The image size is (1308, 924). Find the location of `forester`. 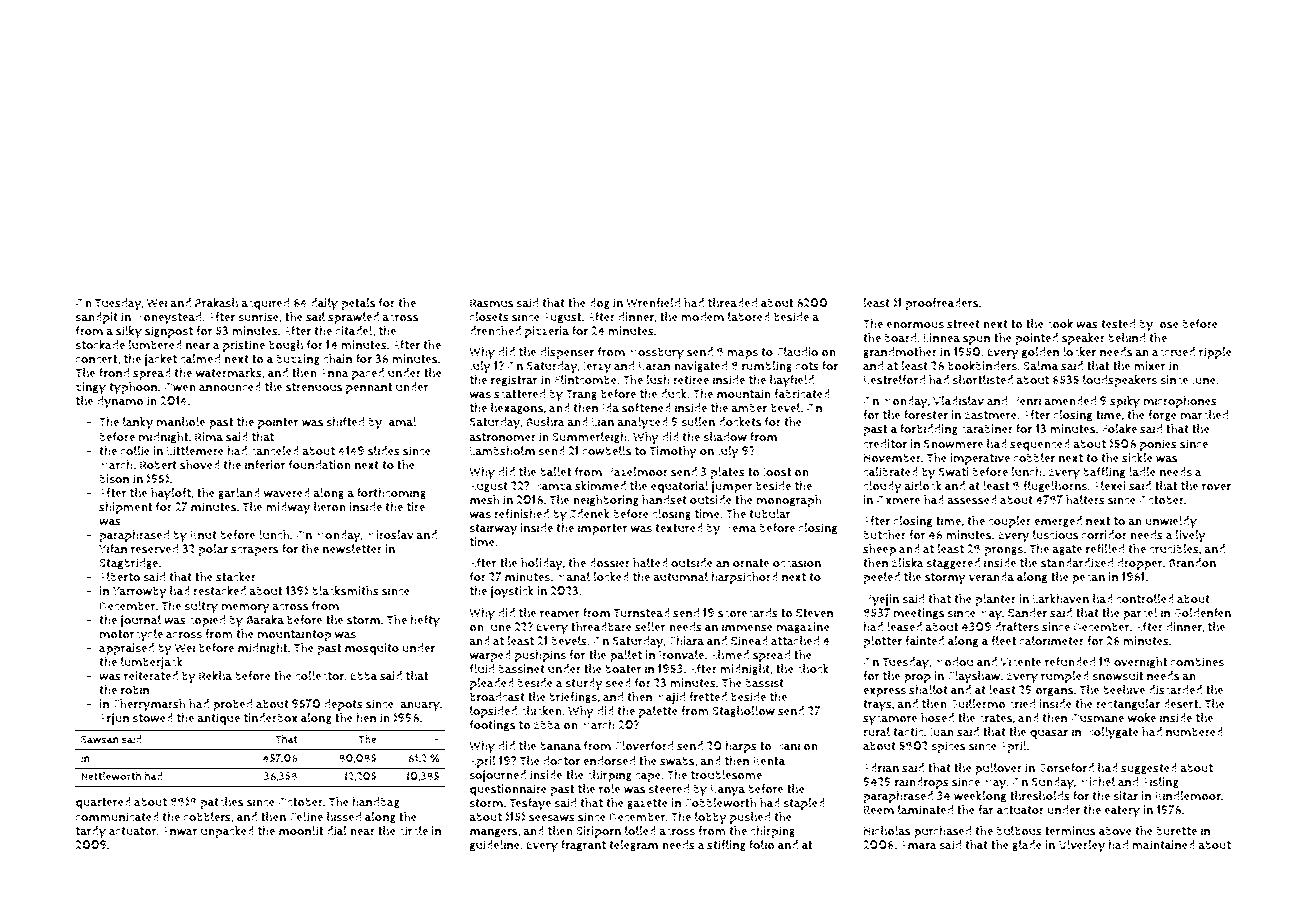

forester is located at coordinates (926, 415).
